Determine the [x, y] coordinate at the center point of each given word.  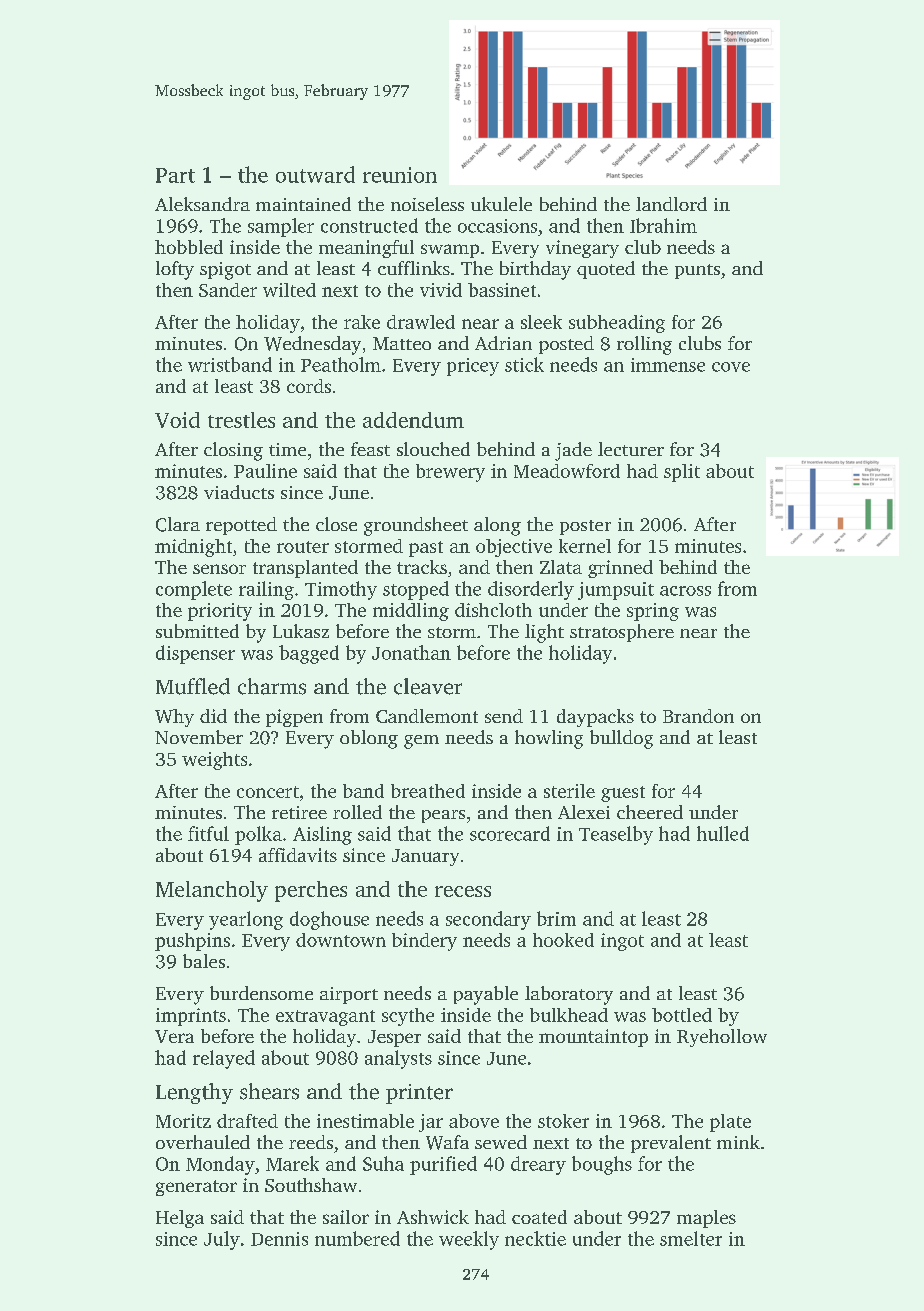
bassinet [502, 290]
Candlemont [427, 716]
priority [220, 612]
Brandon [698, 716]
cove [731, 367]
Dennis [279, 1239]
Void [177, 420]
